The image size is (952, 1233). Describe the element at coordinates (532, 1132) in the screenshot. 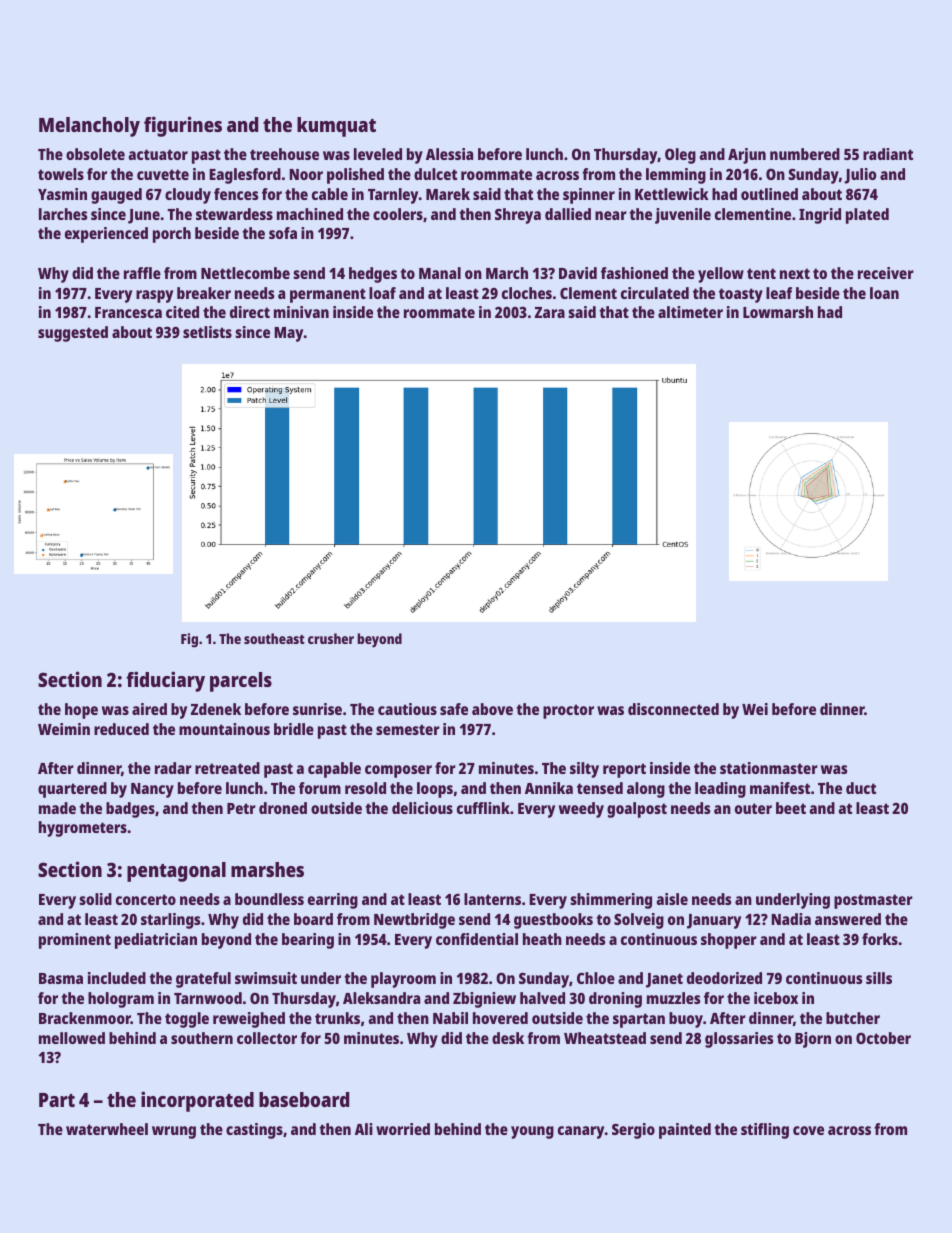

I see `young` at that location.
